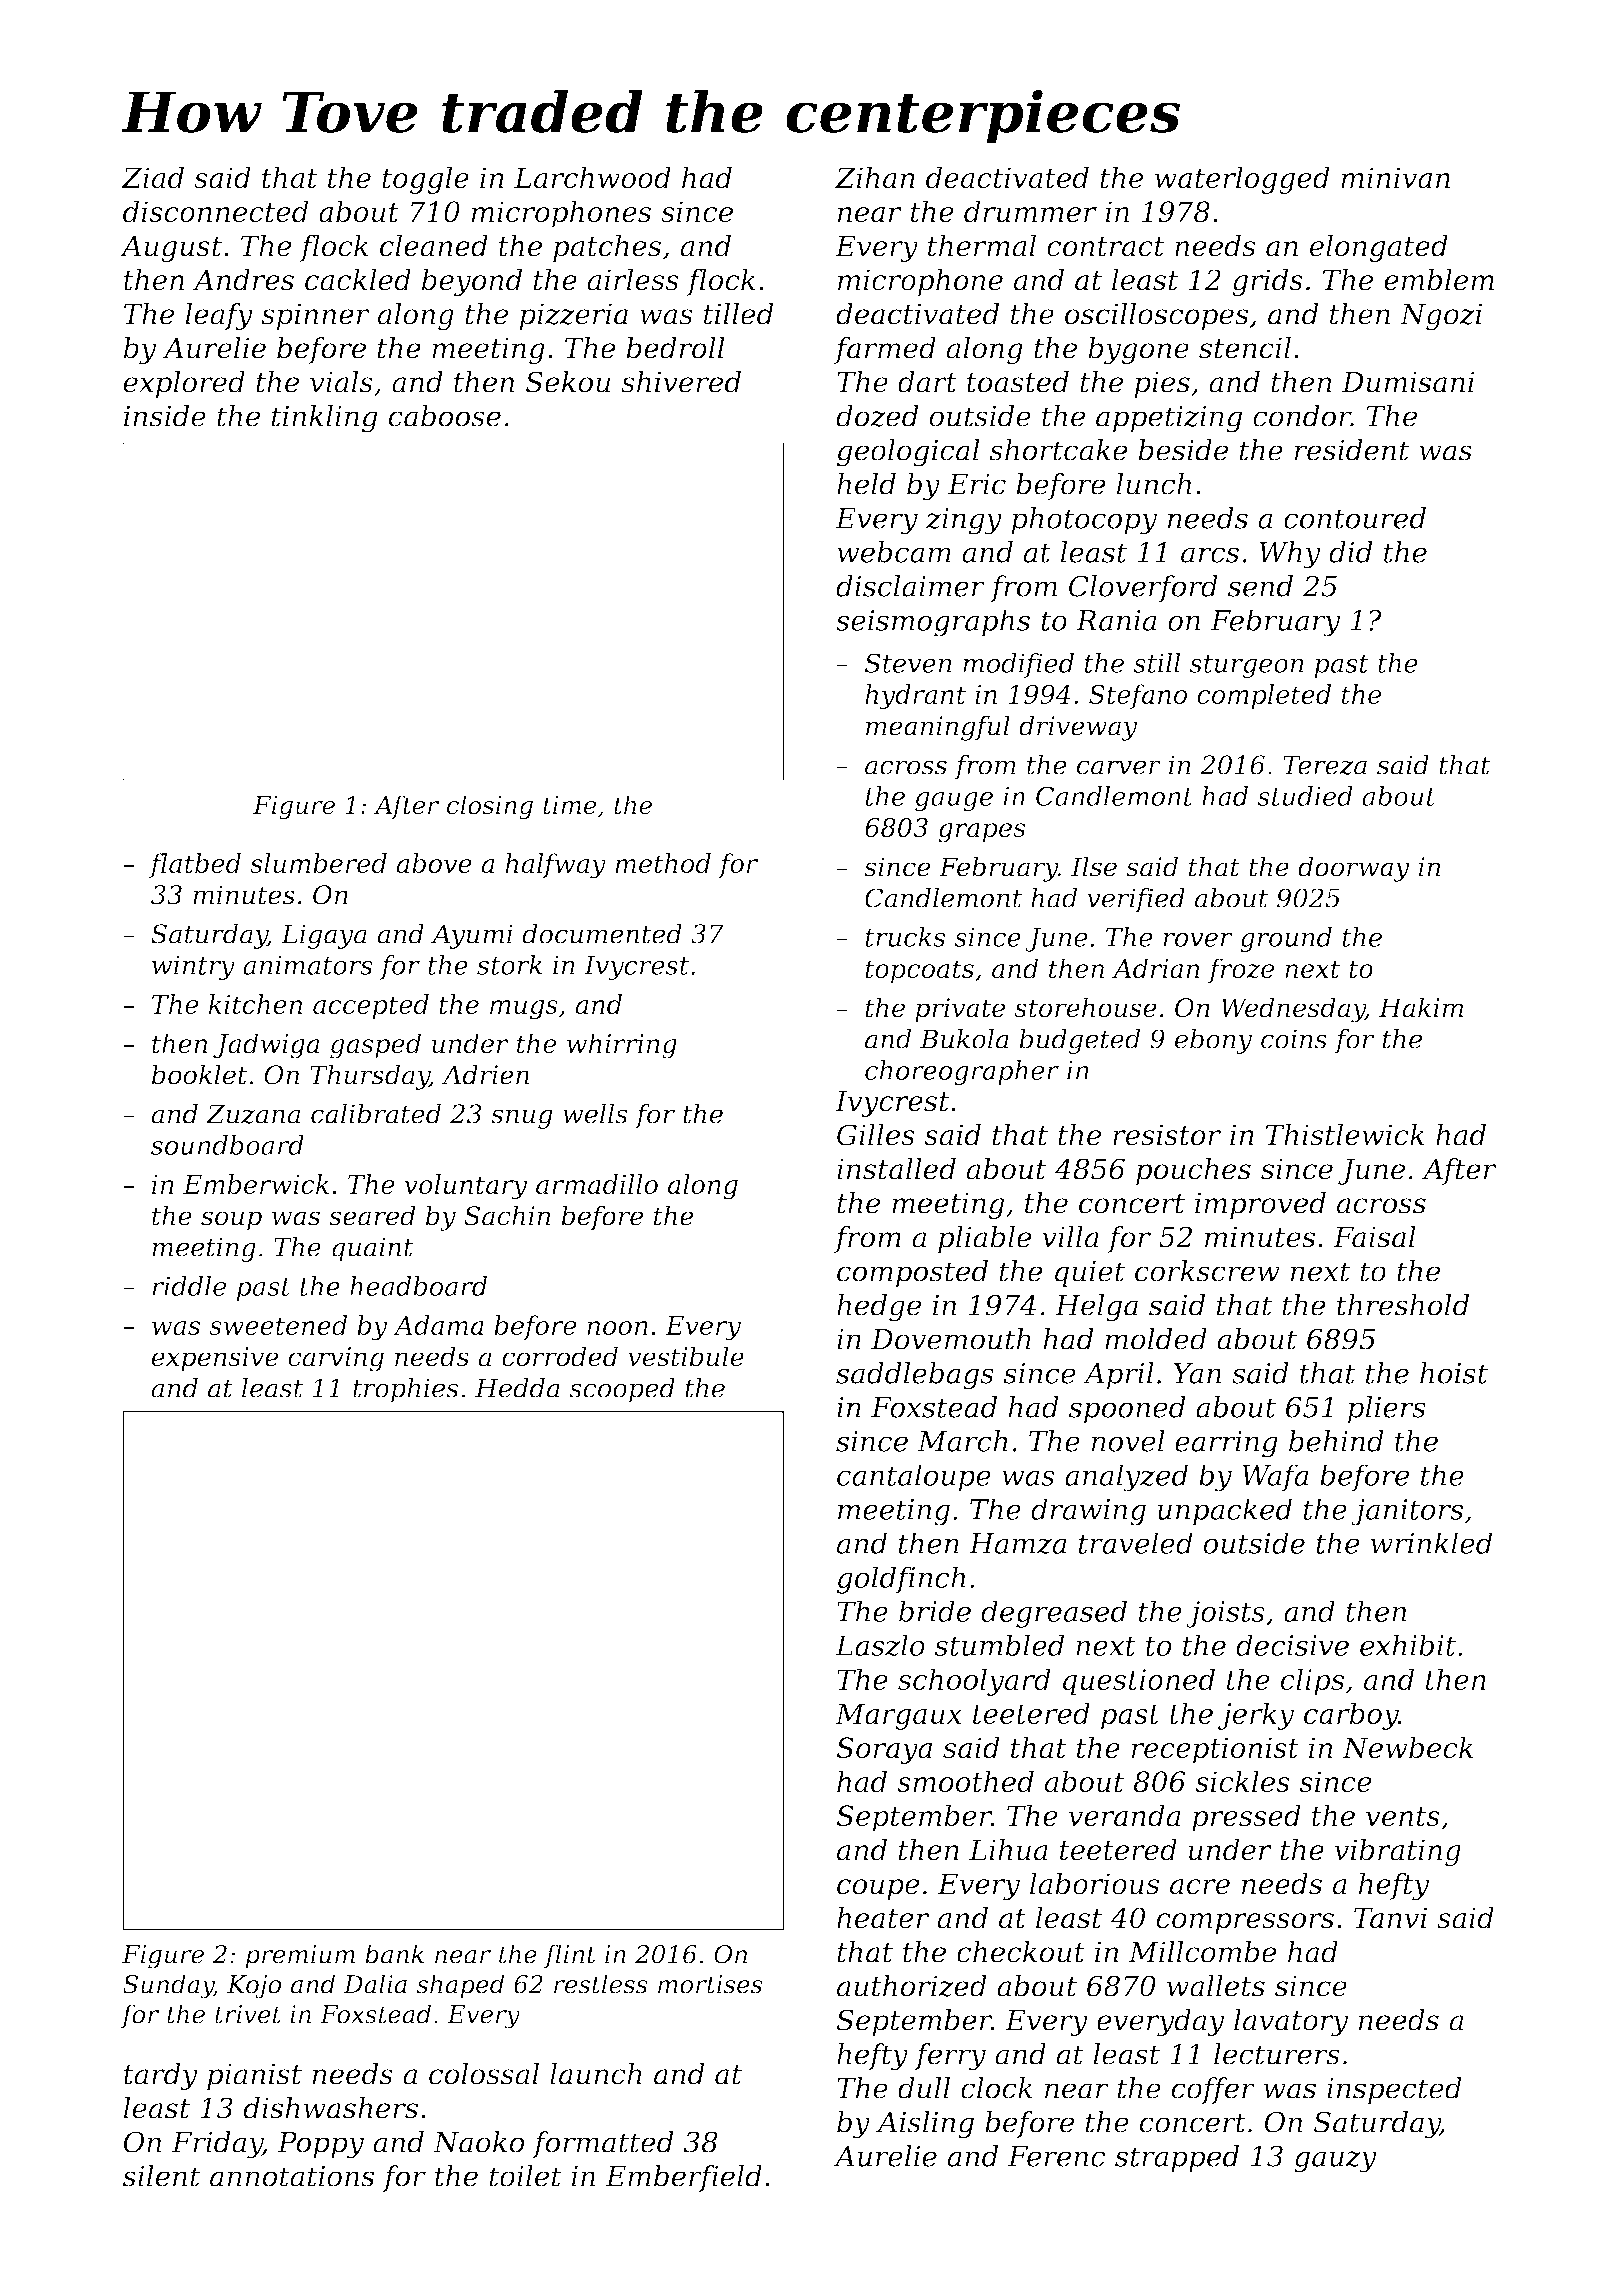 The height and width of the screenshot is (2292, 1620). What do you see at coordinates (153, 177) in the screenshot?
I see `Ziad` at bounding box center [153, 177].
